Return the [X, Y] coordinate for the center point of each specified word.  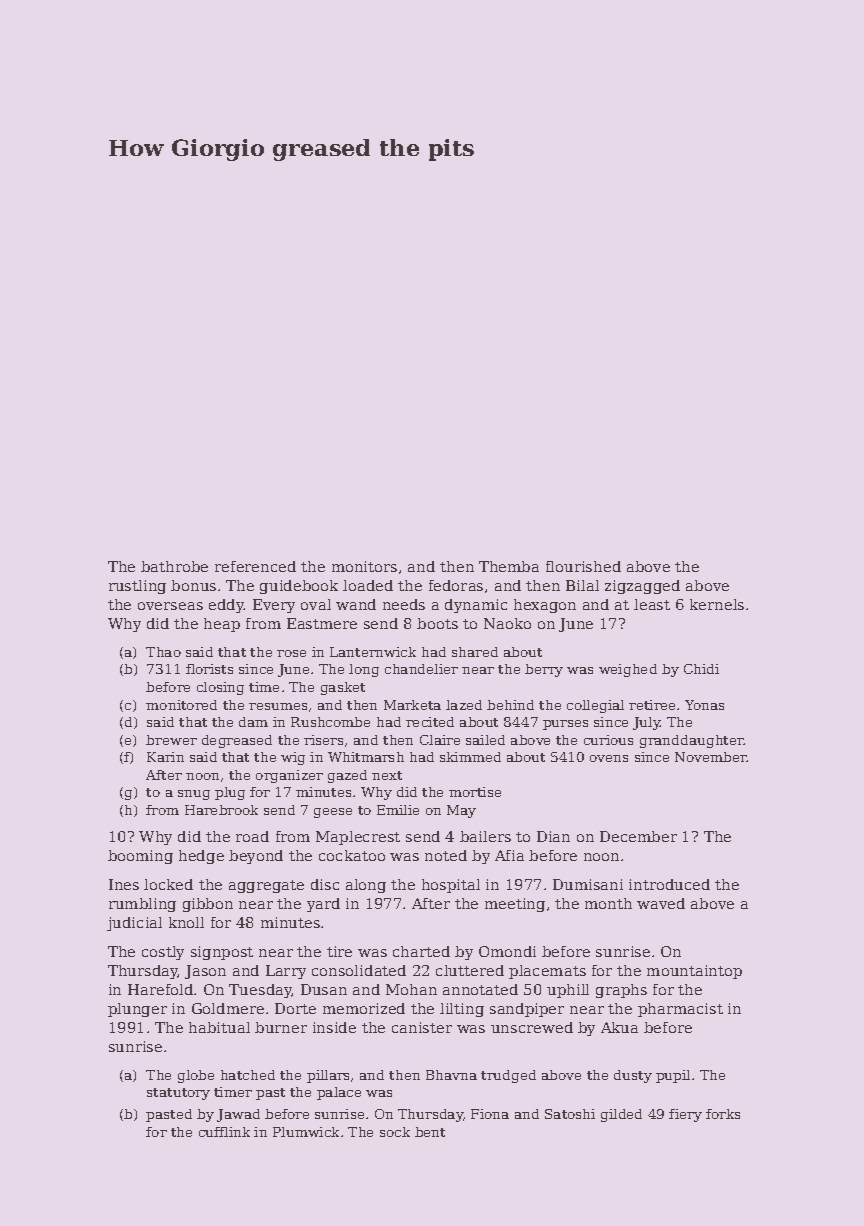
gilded [621, 1115]
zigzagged [642, 587]
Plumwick [306, 1132]
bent [430, 1132]
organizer [289, 776]
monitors [364, 566]
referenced [255, 566]
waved [661, 903]
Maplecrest [358, 838]
